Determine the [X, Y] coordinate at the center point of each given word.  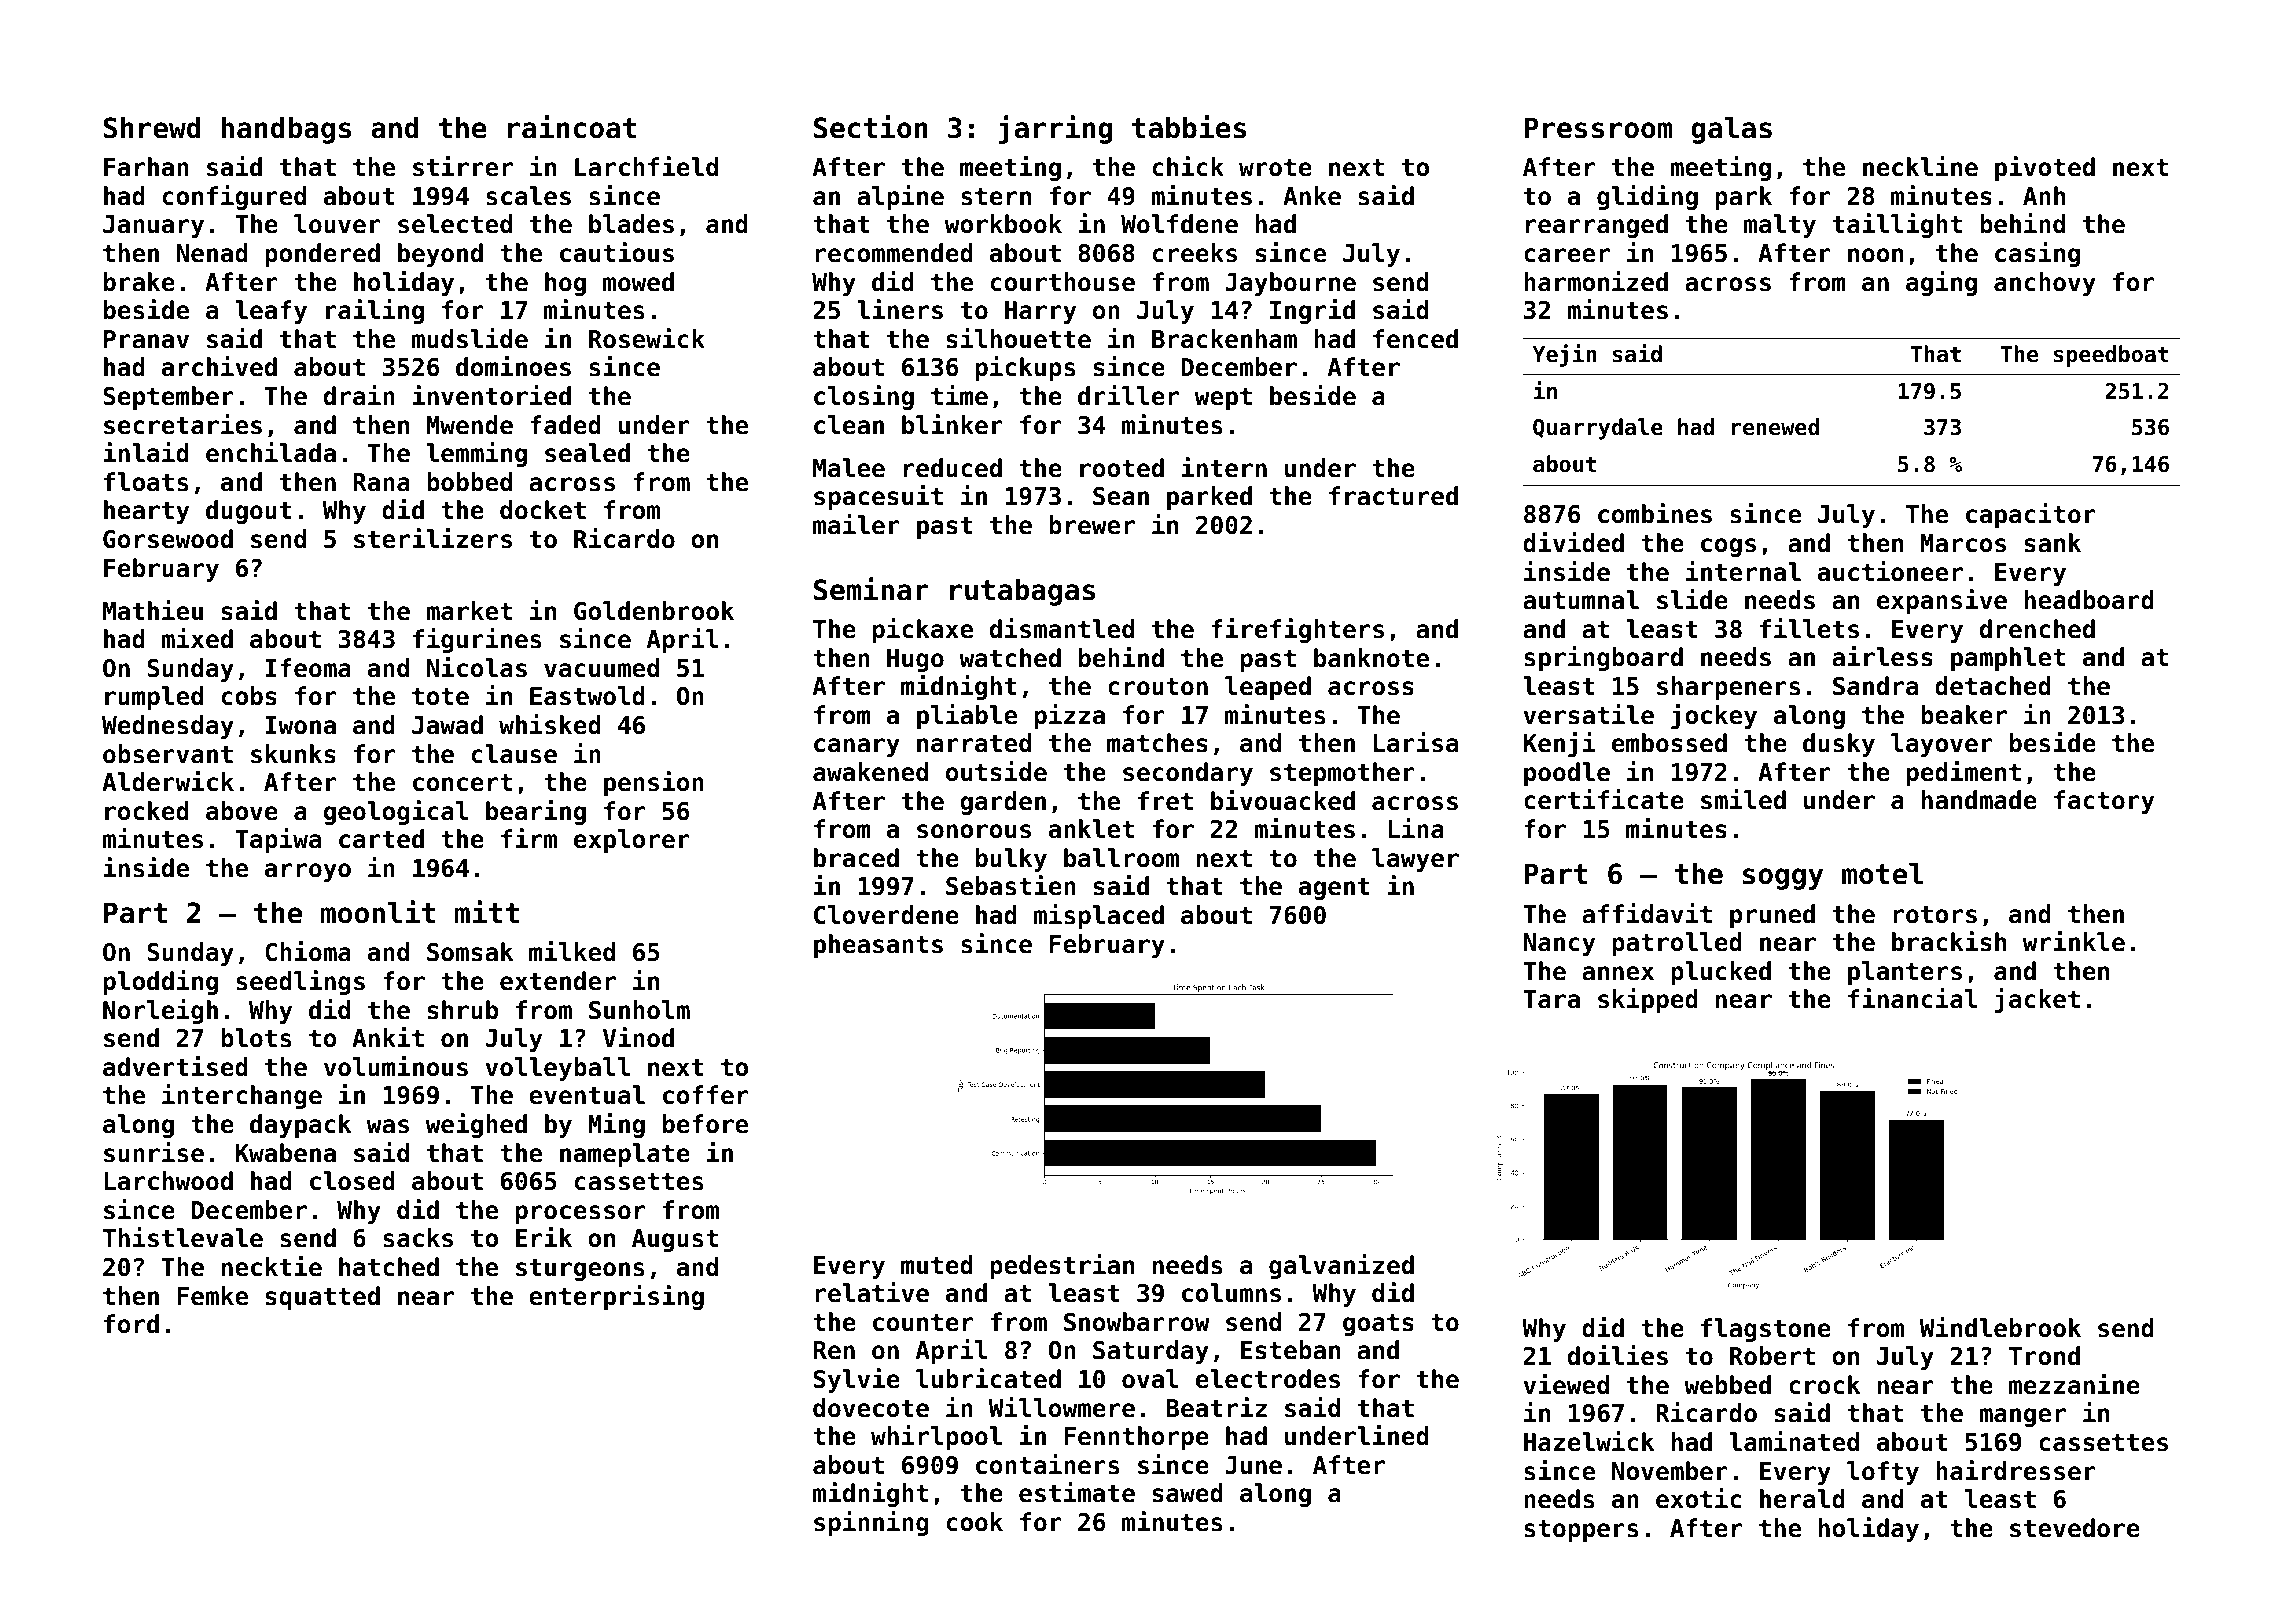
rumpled [154, 698]
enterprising [616, 1297]
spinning [871, 1523]
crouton [1158, 687]
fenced [1415, 339]
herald [1802, 1499]
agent [1334, 889]
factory [2104, 802]
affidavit [1647, 913]
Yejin [1564, 355]
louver [337, 224]
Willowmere [1062, 1407]
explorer [632, 841]
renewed [1775, 427]
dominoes [513, 366]
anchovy [2045, 284]
